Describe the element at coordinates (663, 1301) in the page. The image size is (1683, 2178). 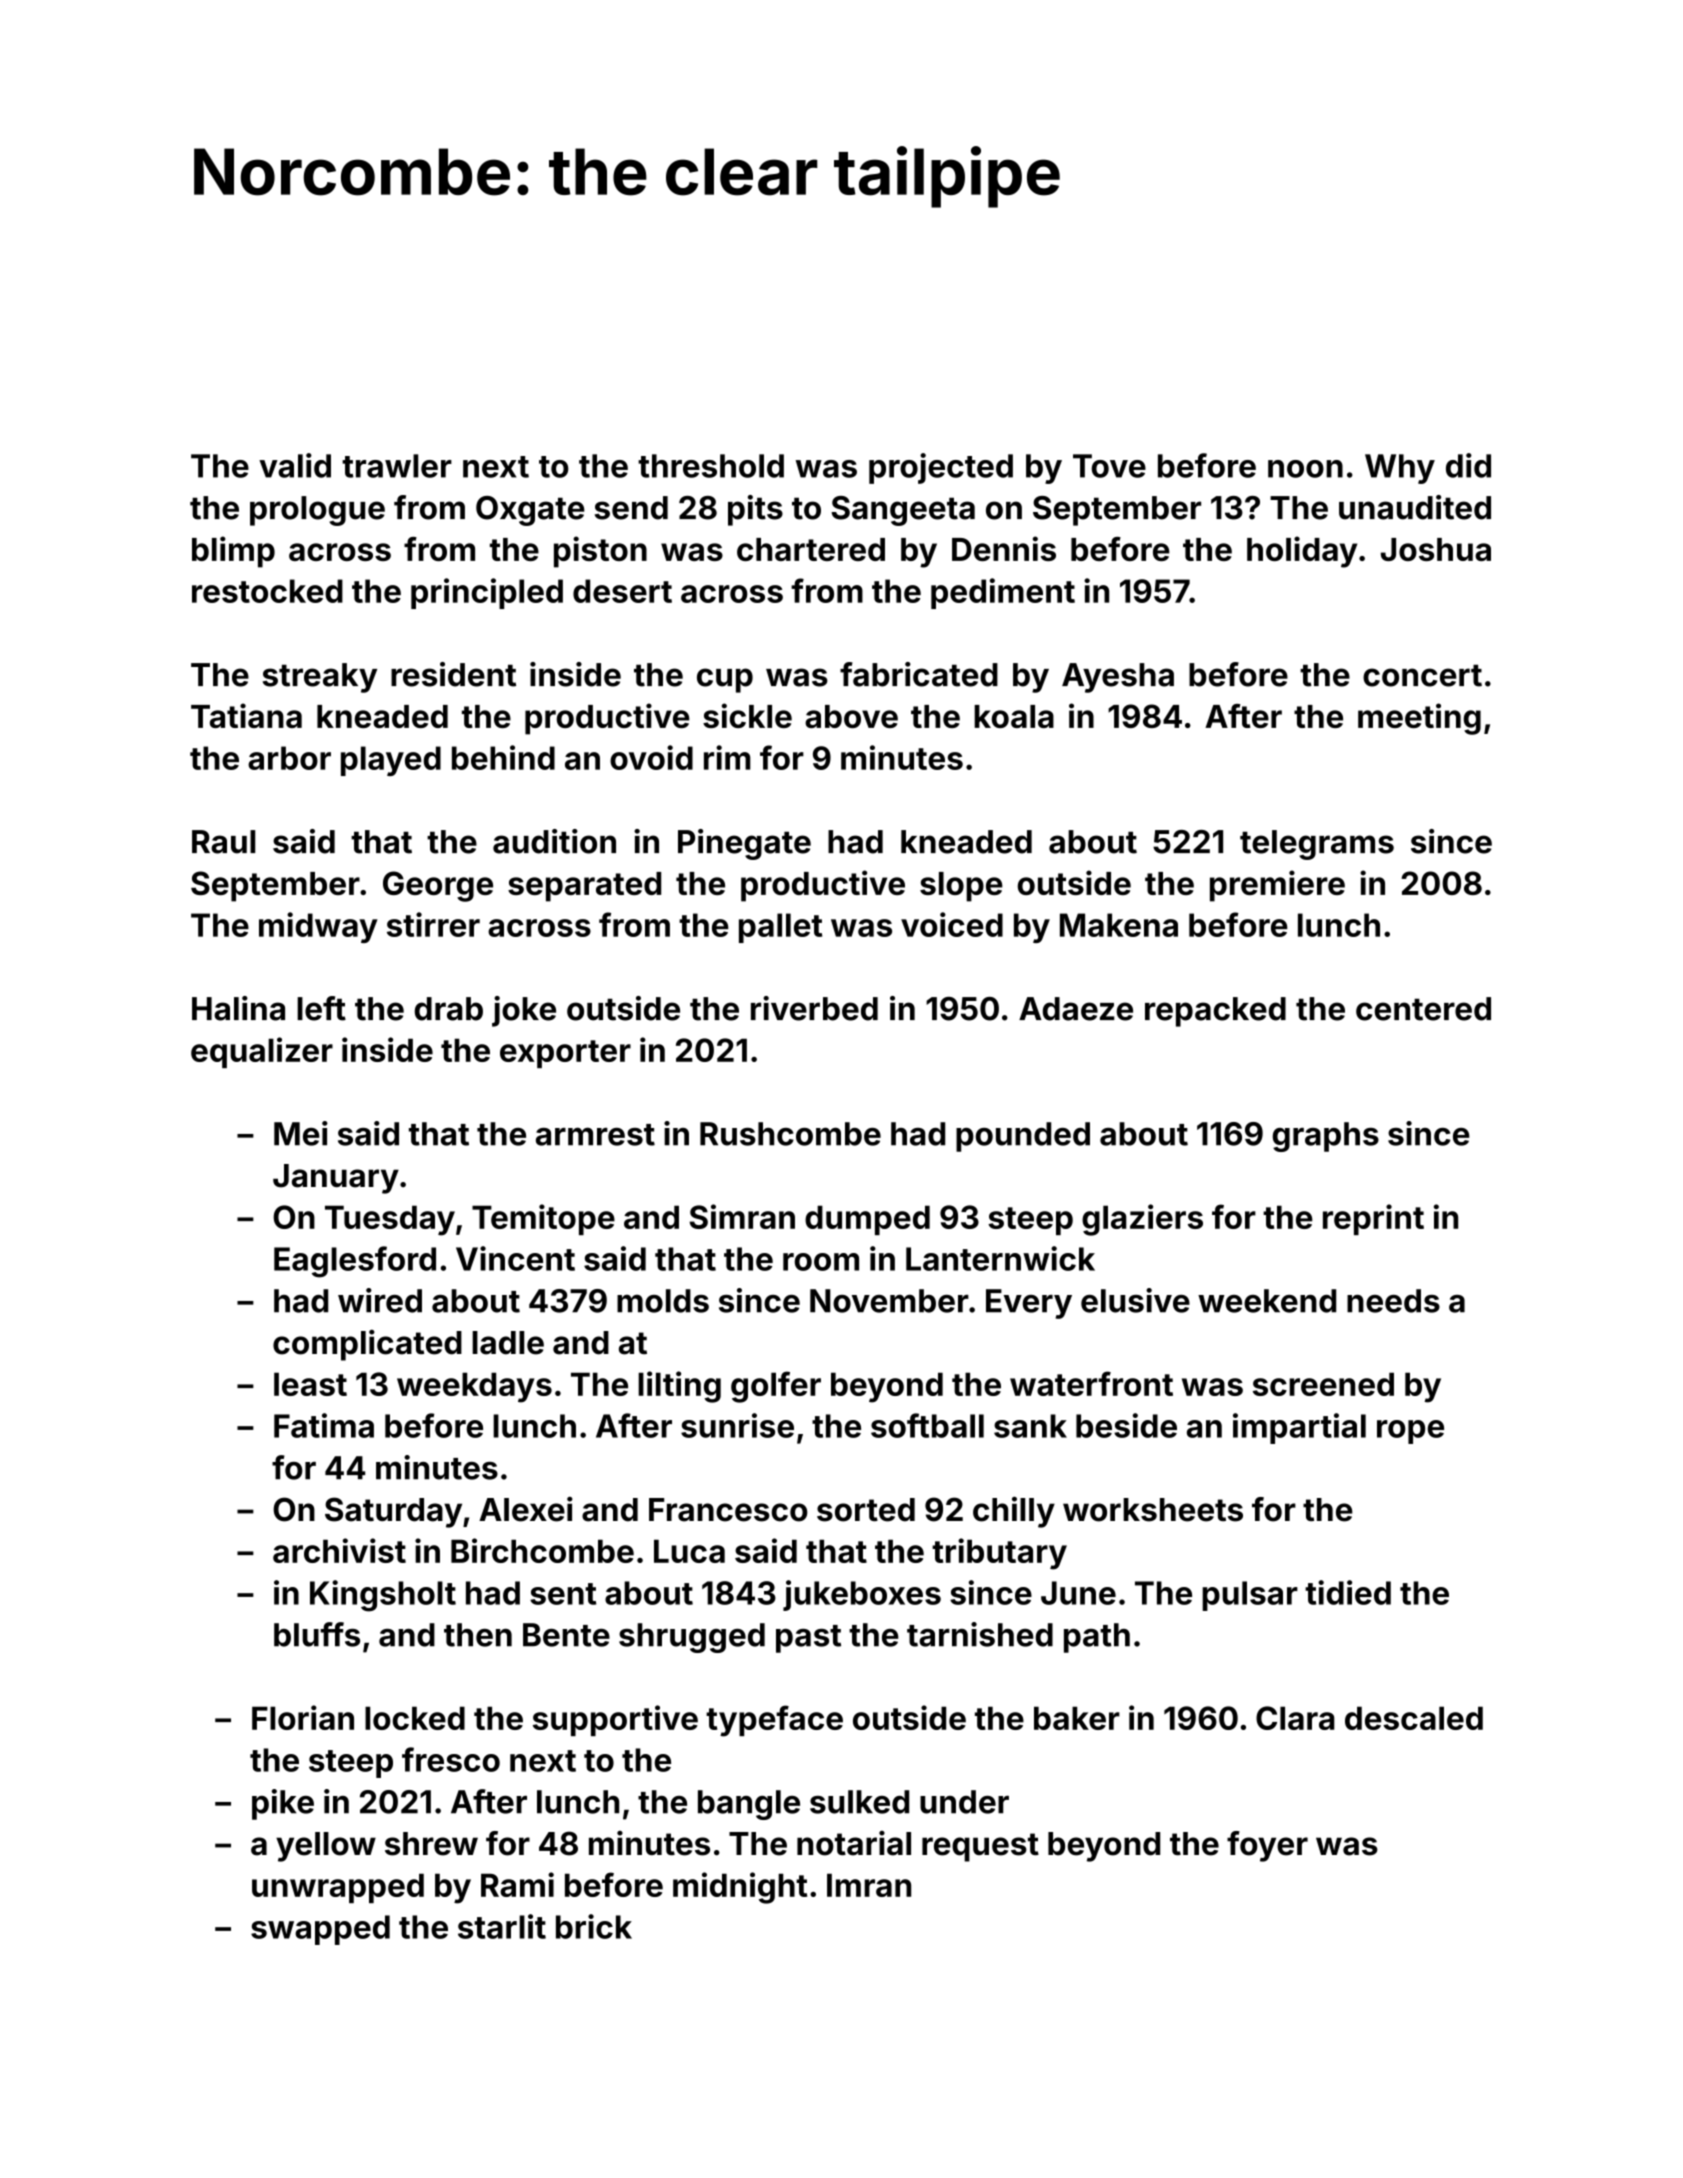
I see `molds` at that location.
